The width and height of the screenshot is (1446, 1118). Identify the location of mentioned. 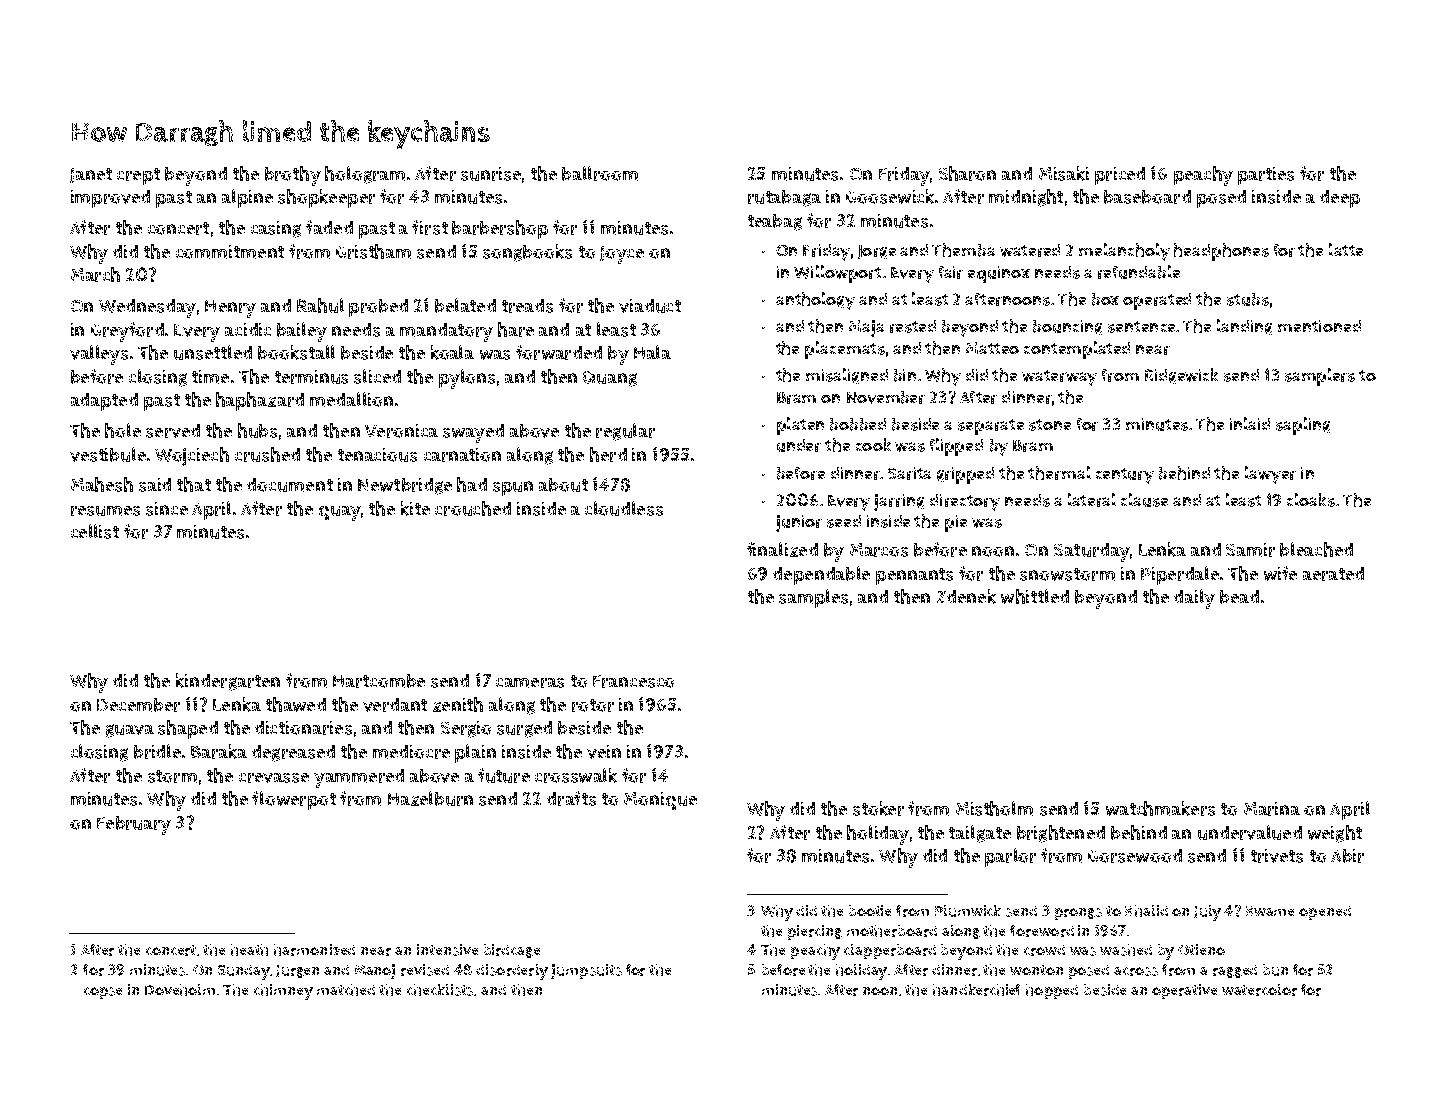
(1319, 326).
